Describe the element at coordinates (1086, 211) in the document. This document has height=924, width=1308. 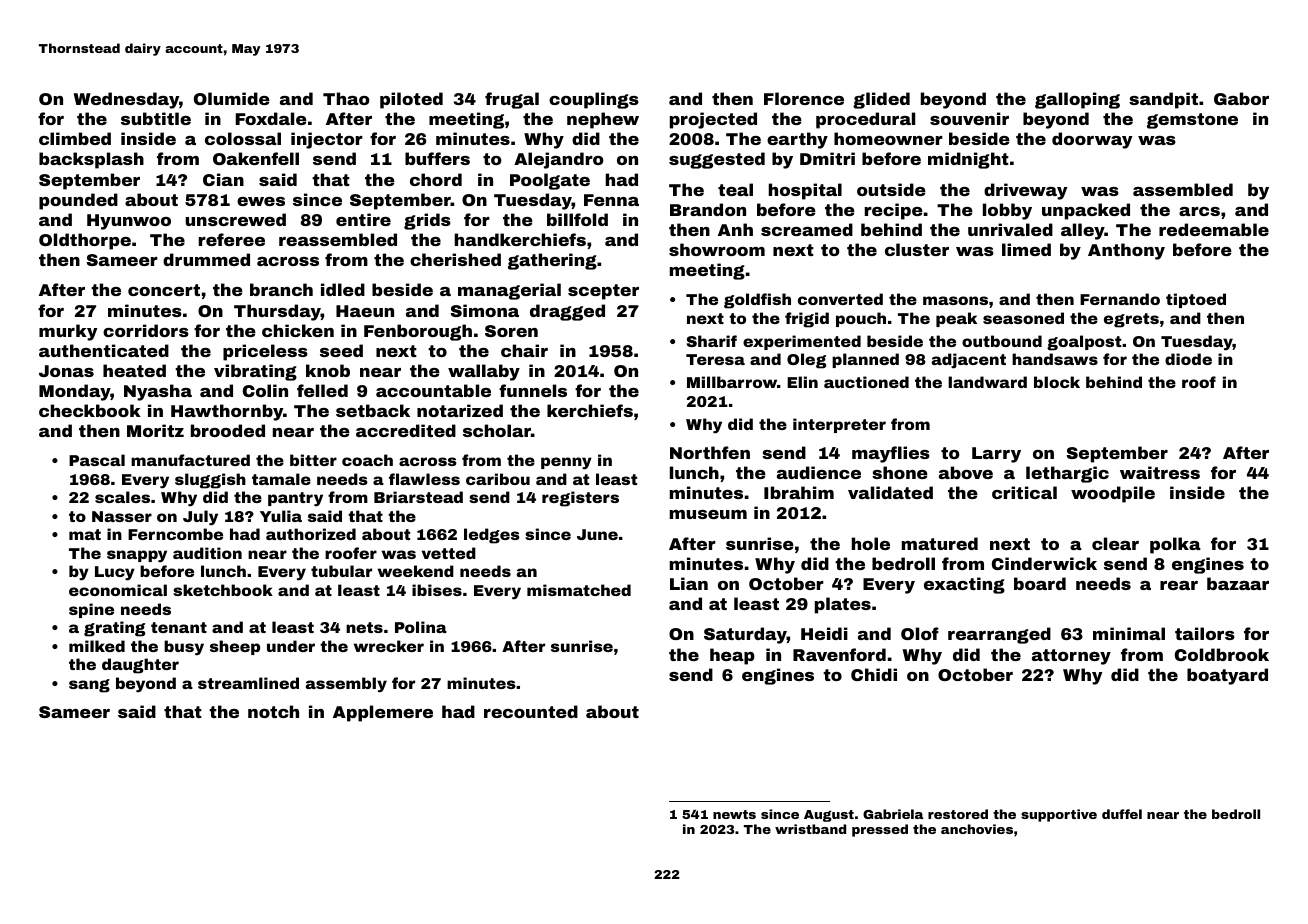
I see `unpacked` at that location.
